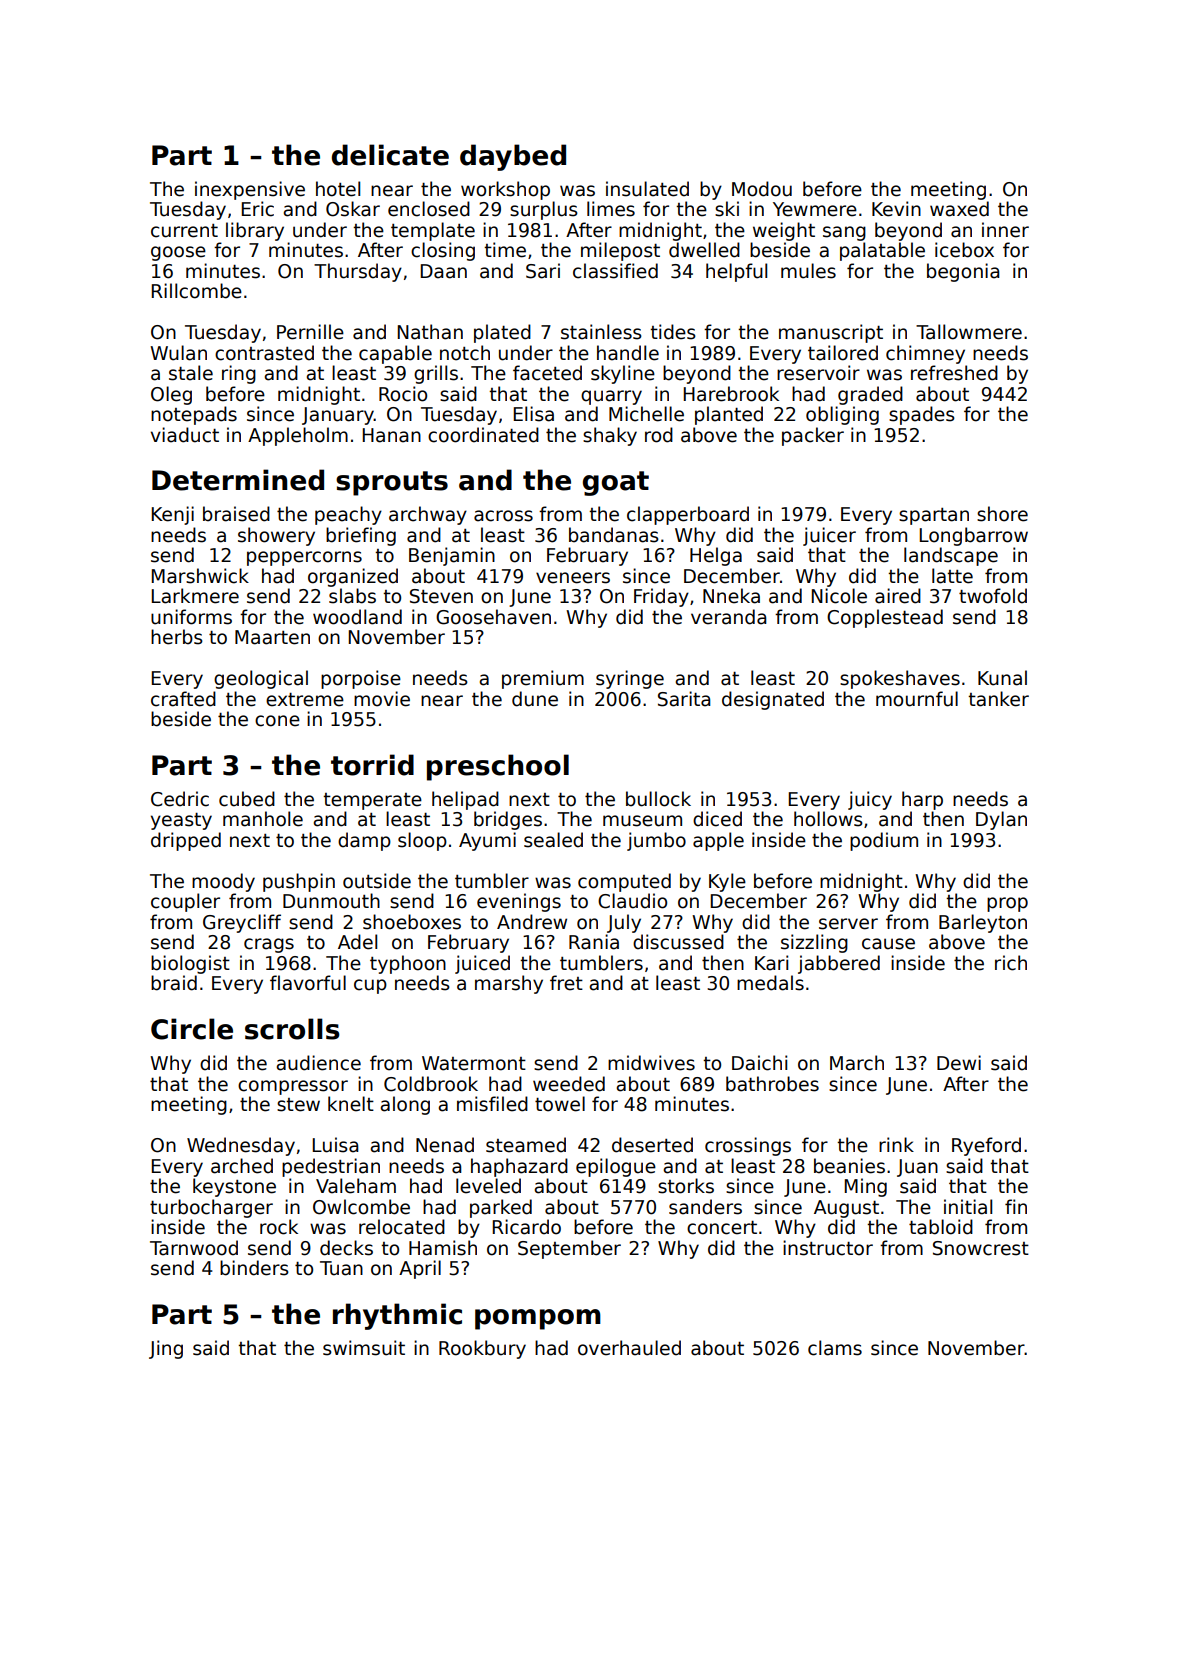 The image size is (1179, 1667). What do you see at coordinates (839, 964) in the image?
I see `jabbered` at bounding box center [839, 964].
